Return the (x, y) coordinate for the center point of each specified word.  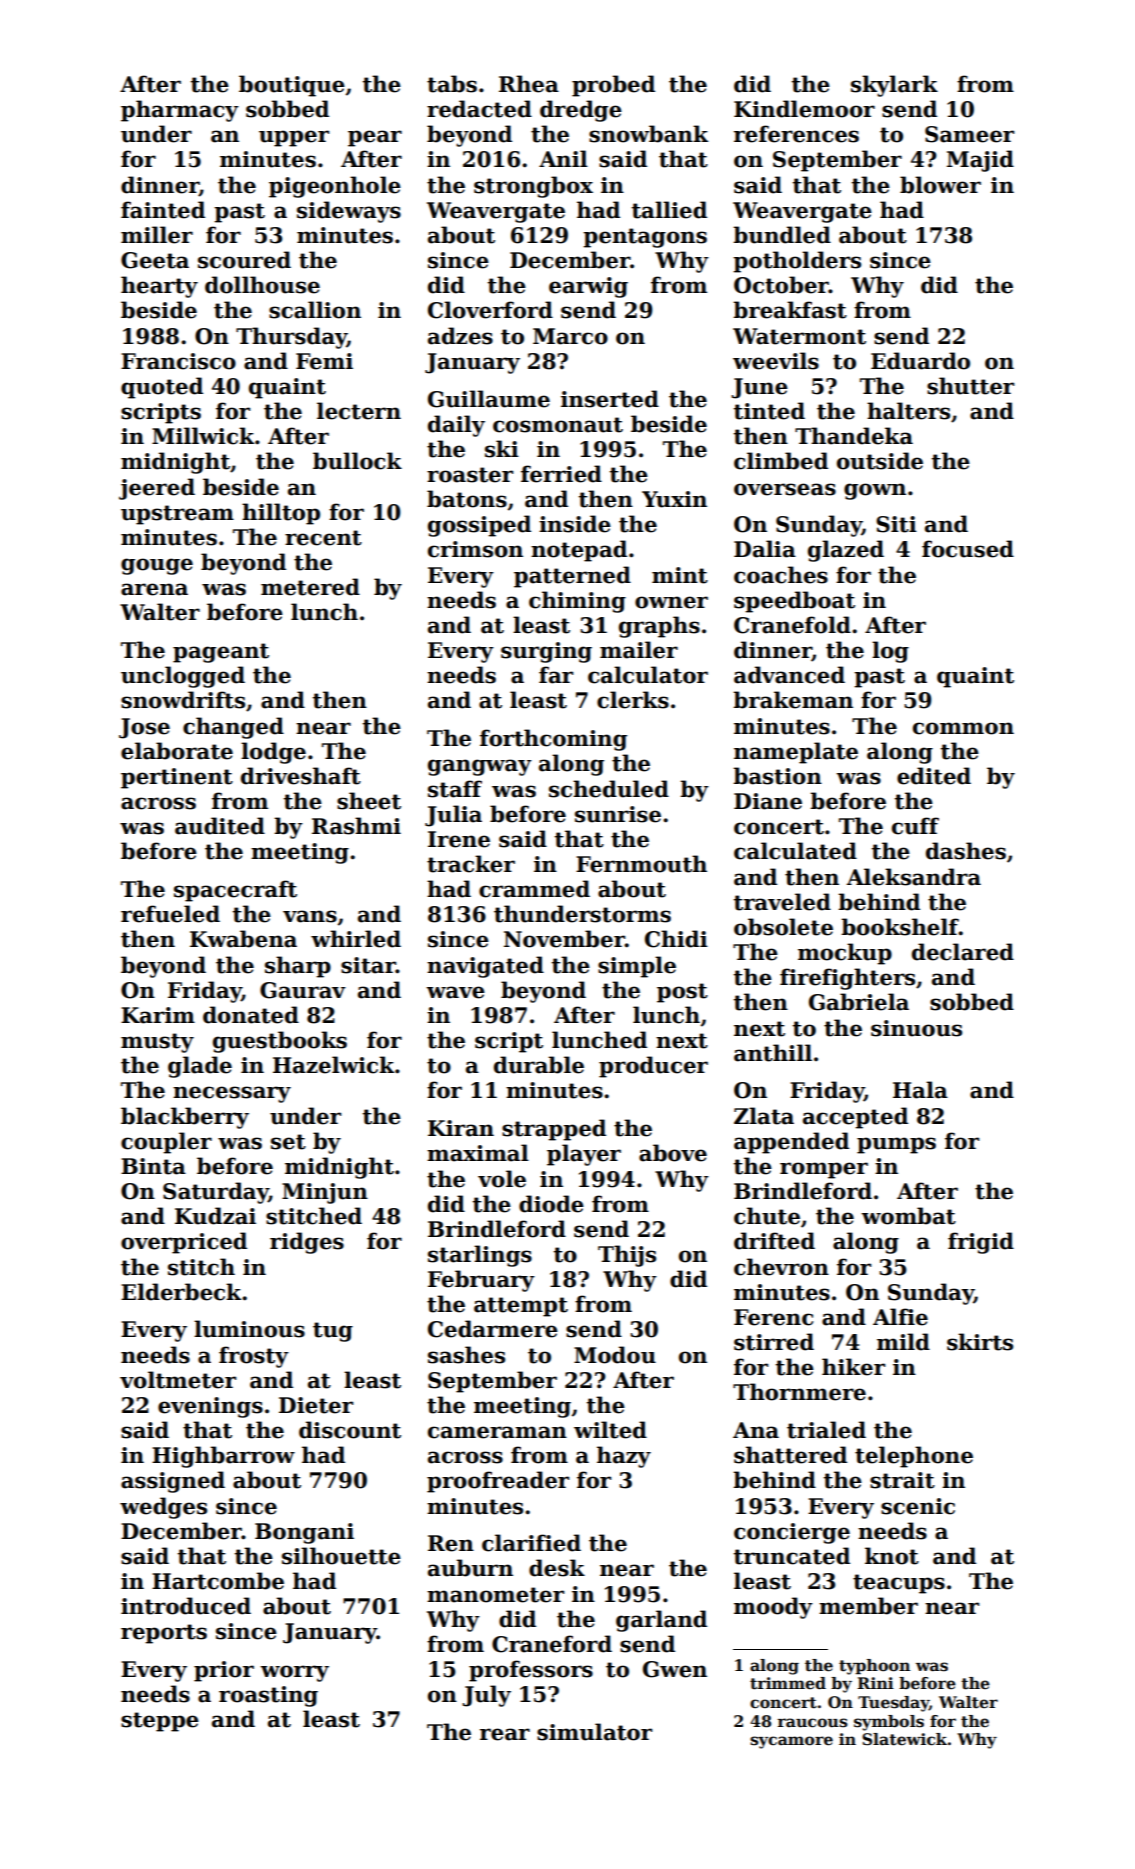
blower (940, 185)
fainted (163, 210)
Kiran (461, 1128)
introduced (186, 1606)
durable (539, 1065)
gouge (157, 566)
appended (791, 1143)
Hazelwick (333, 1065)
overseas (785, 489)
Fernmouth (641, 864)
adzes (460, 336)
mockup (845, 954)
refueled (170, 914)
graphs (659, 627)
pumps (896, 1145)
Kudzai (215, 1216)
